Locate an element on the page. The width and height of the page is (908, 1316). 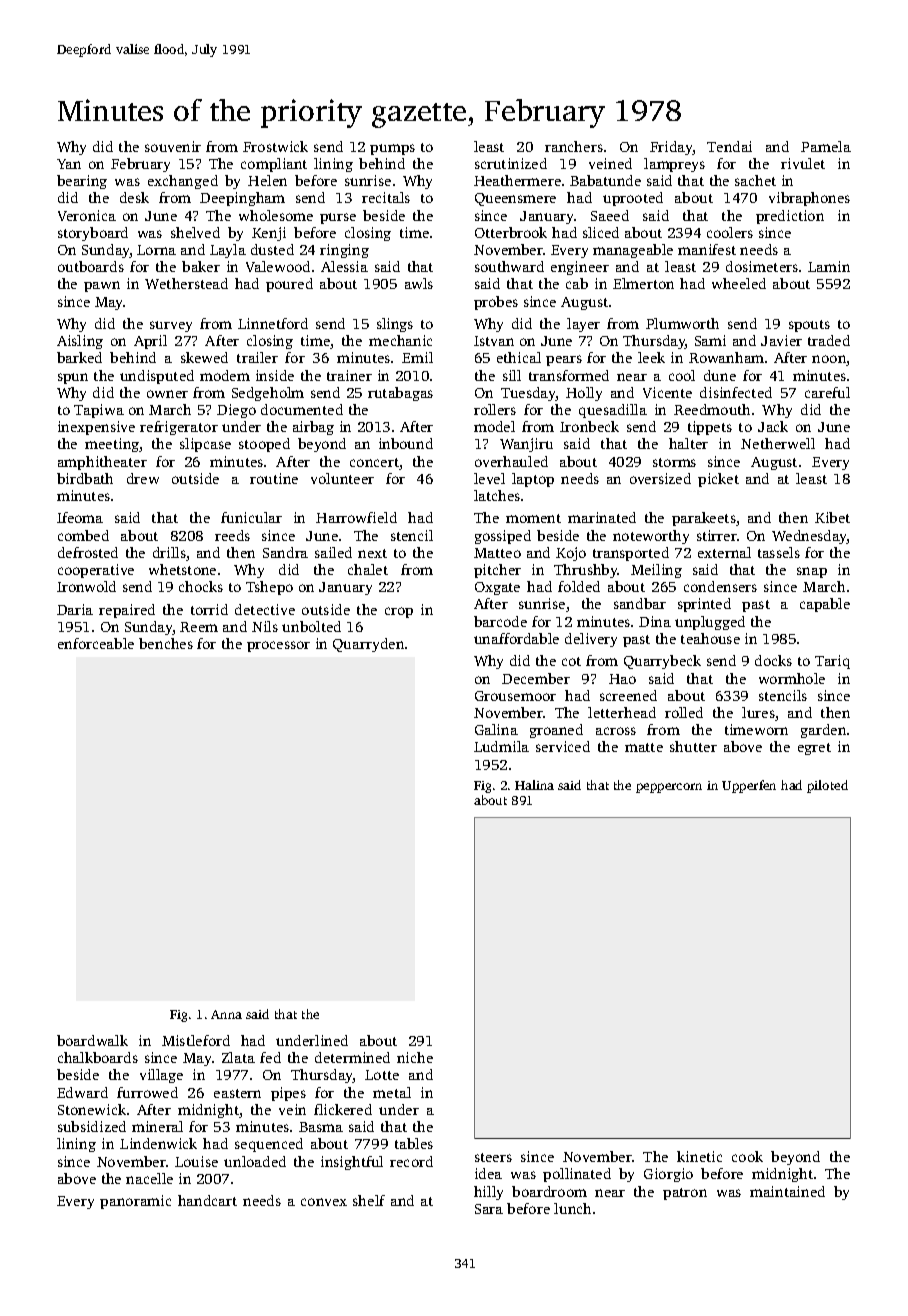
niche is located at coordinates (415, 1057).
